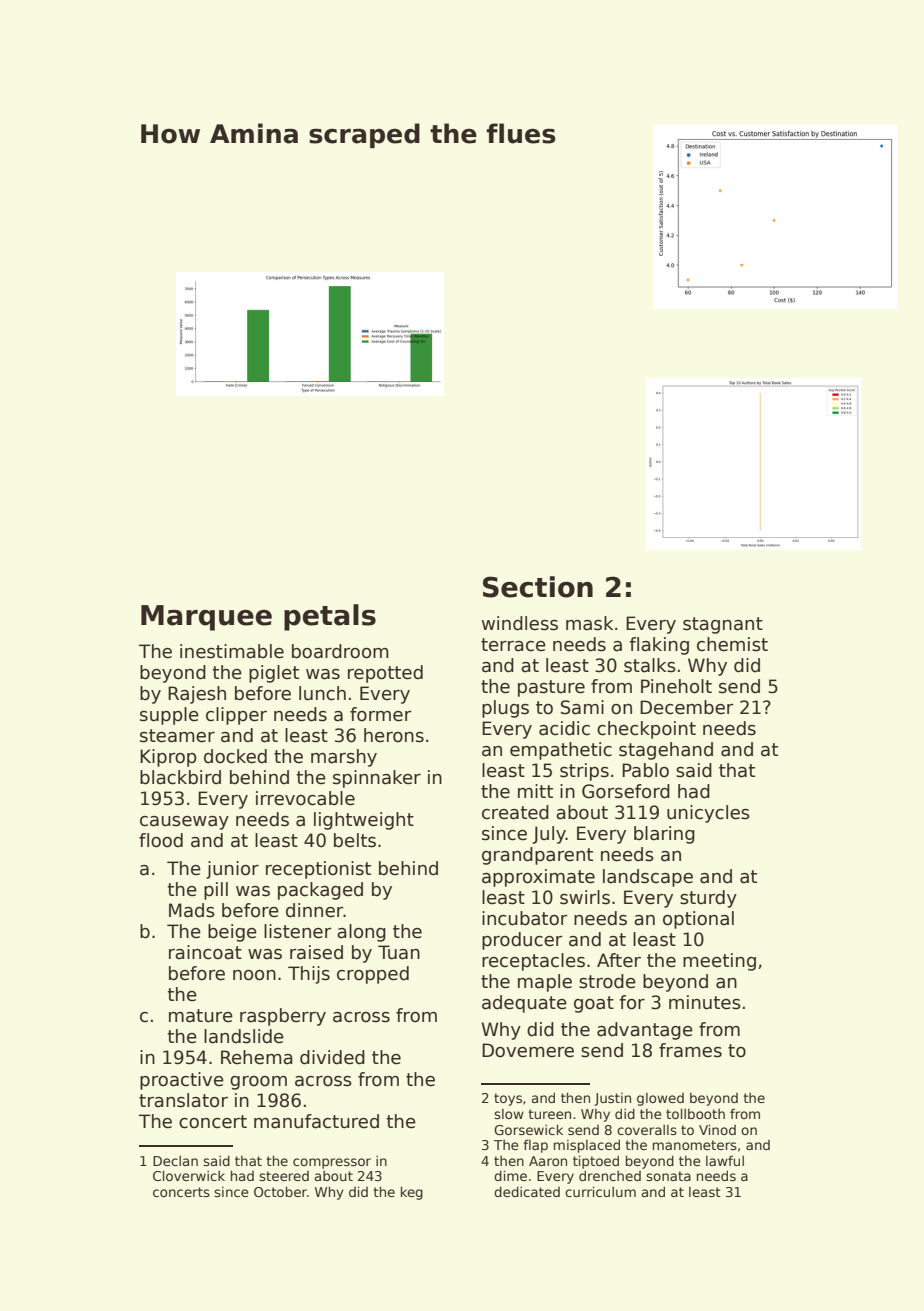  Describe the element at coordinates (650, 665) in the page. I see `stalks` at that location.
